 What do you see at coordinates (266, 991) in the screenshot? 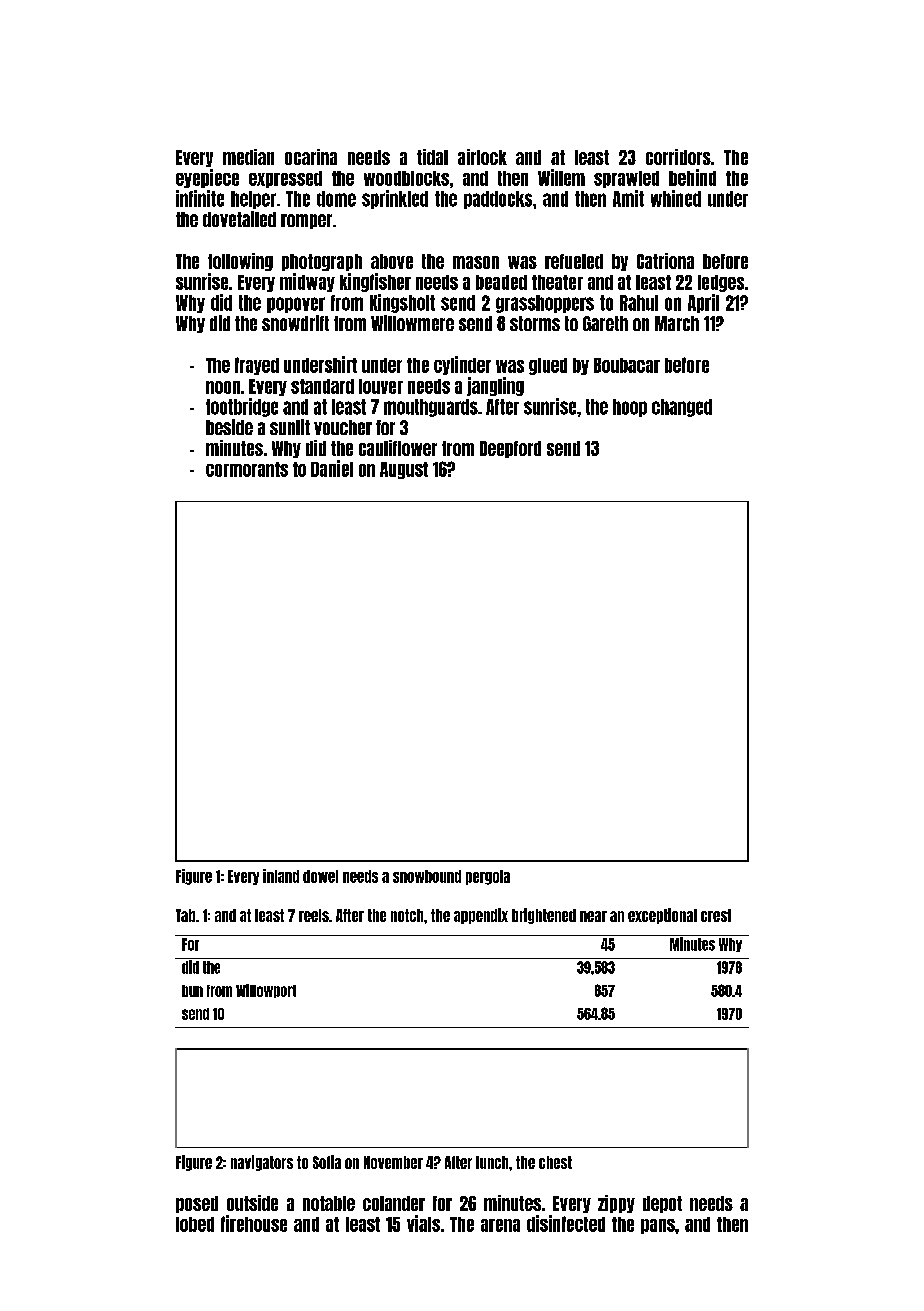
I see `Willowport` at bounding box center [266, 991].
